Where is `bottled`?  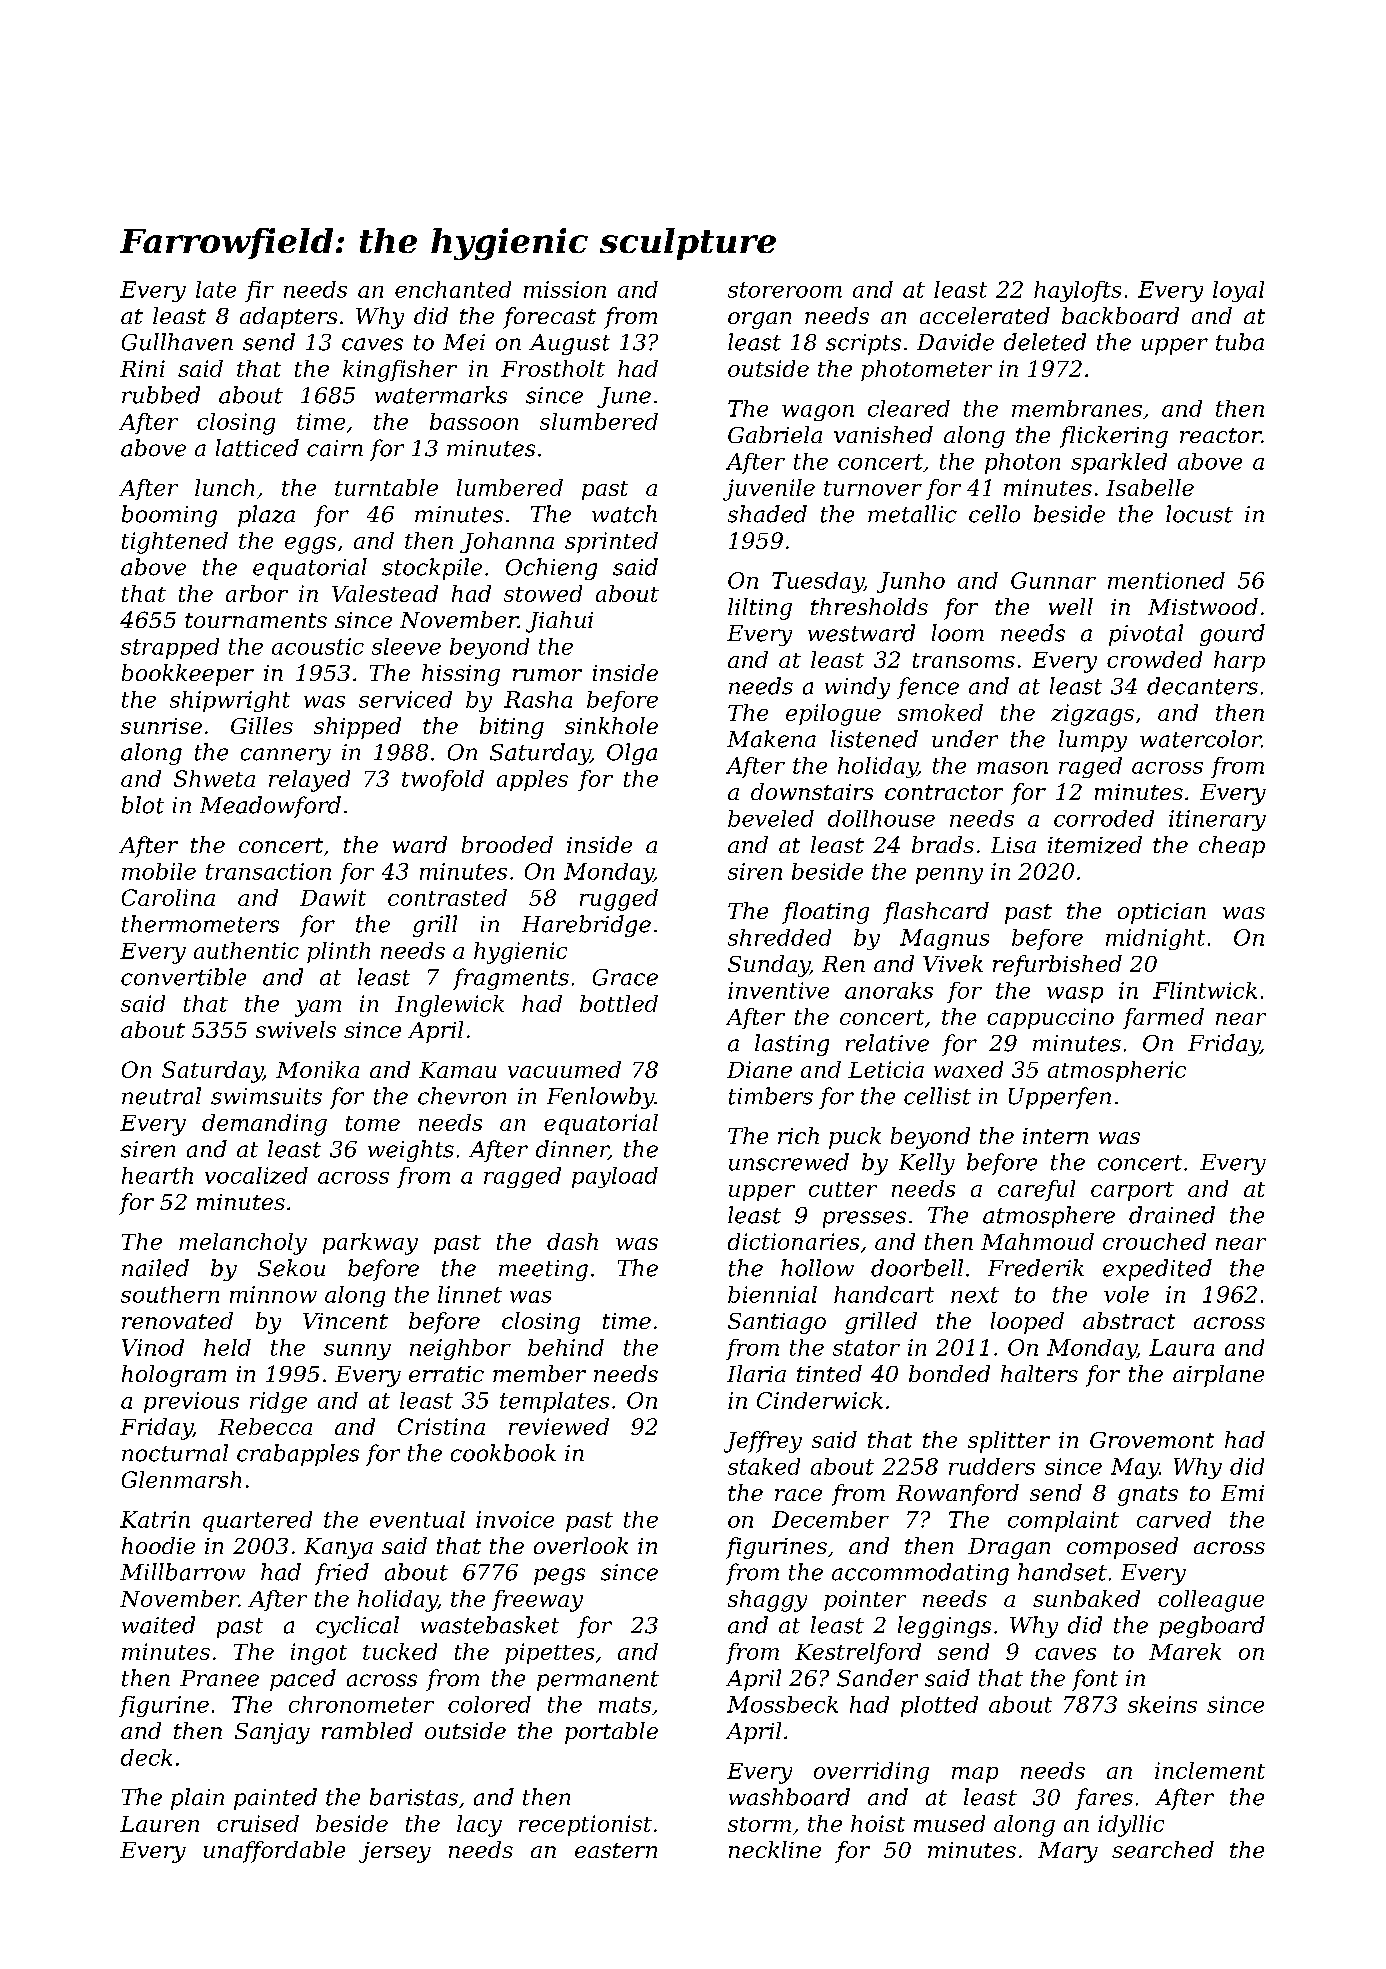
bottled is located at coordinates (619, 1003).
